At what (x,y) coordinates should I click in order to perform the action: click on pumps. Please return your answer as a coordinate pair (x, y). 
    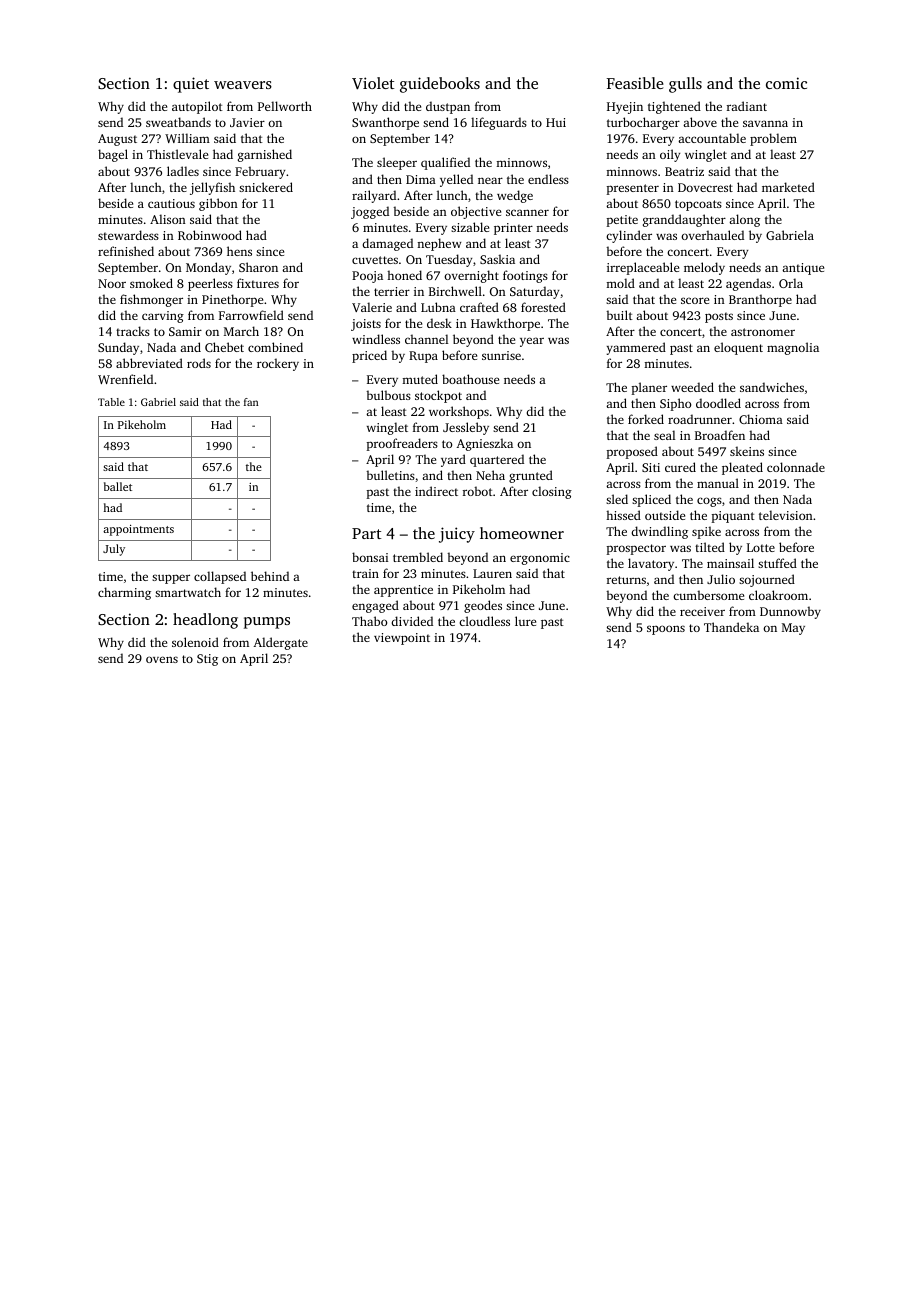
    Looking at the image, I should click on (267, 623).
